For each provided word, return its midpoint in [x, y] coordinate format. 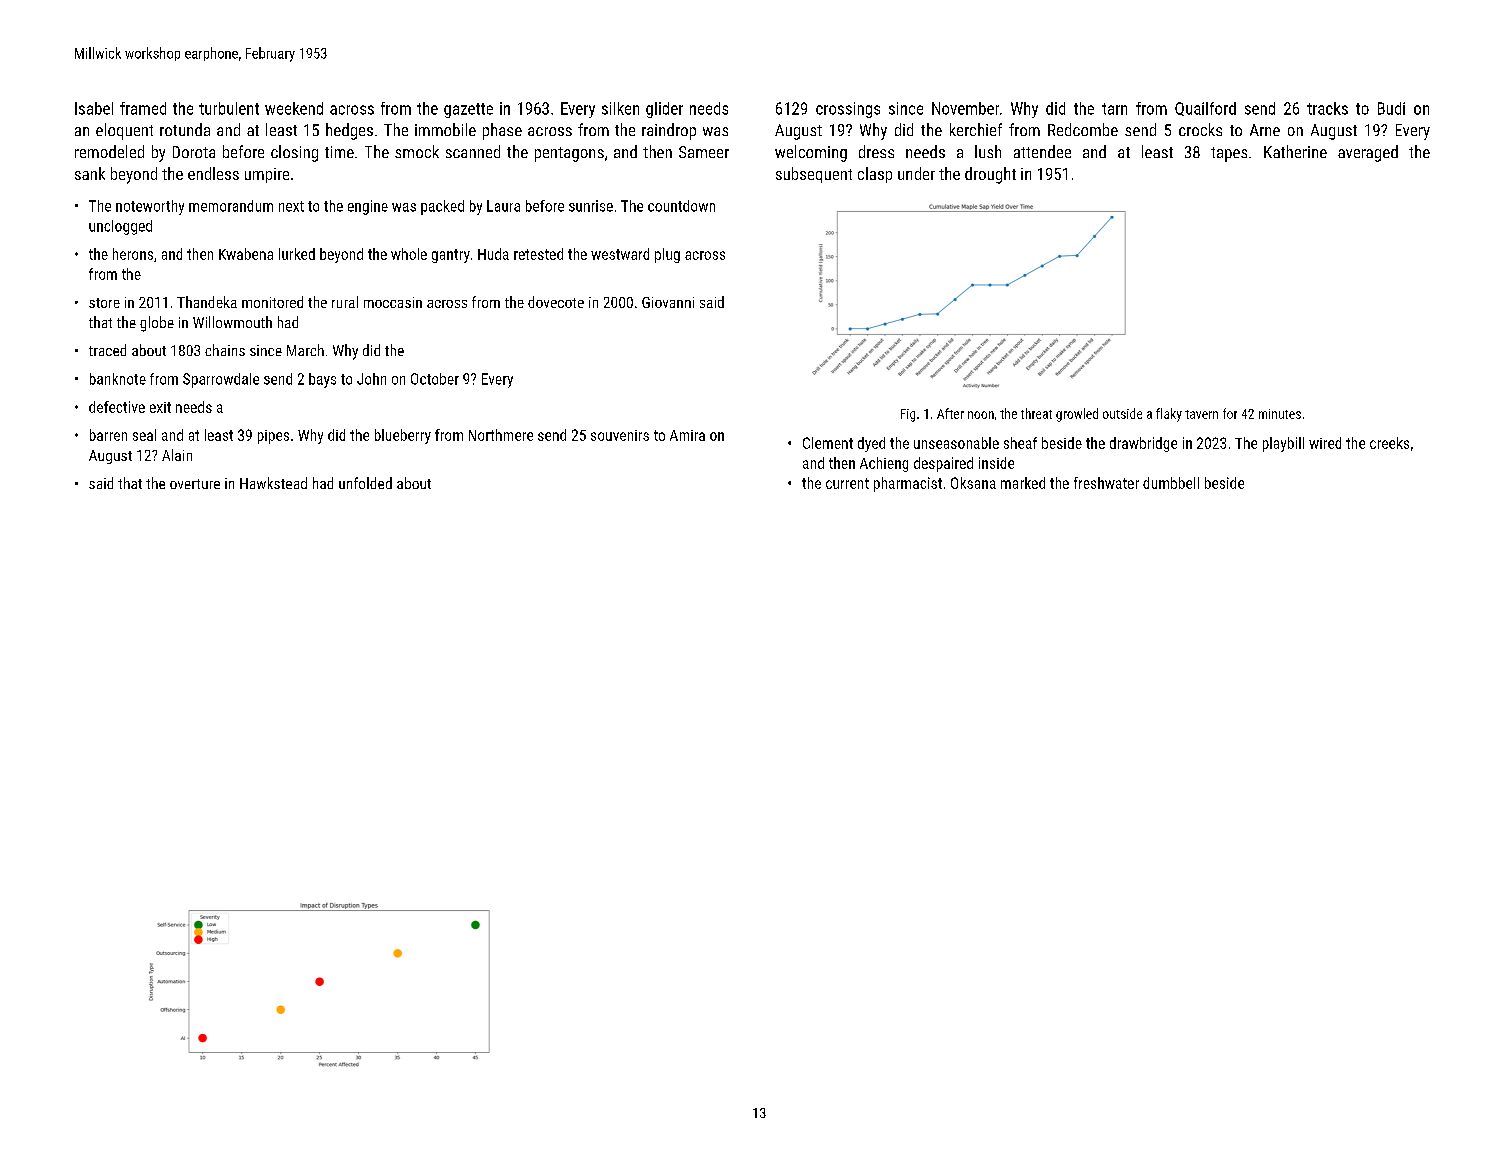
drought [990, 175]
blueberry [403, 436]
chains [225, 350]
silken [620, 108]
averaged [1368, 153]
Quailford [1205, 109]
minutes [1280, 414]
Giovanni [668, 302]
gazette [468, 110]
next [291, 206]
